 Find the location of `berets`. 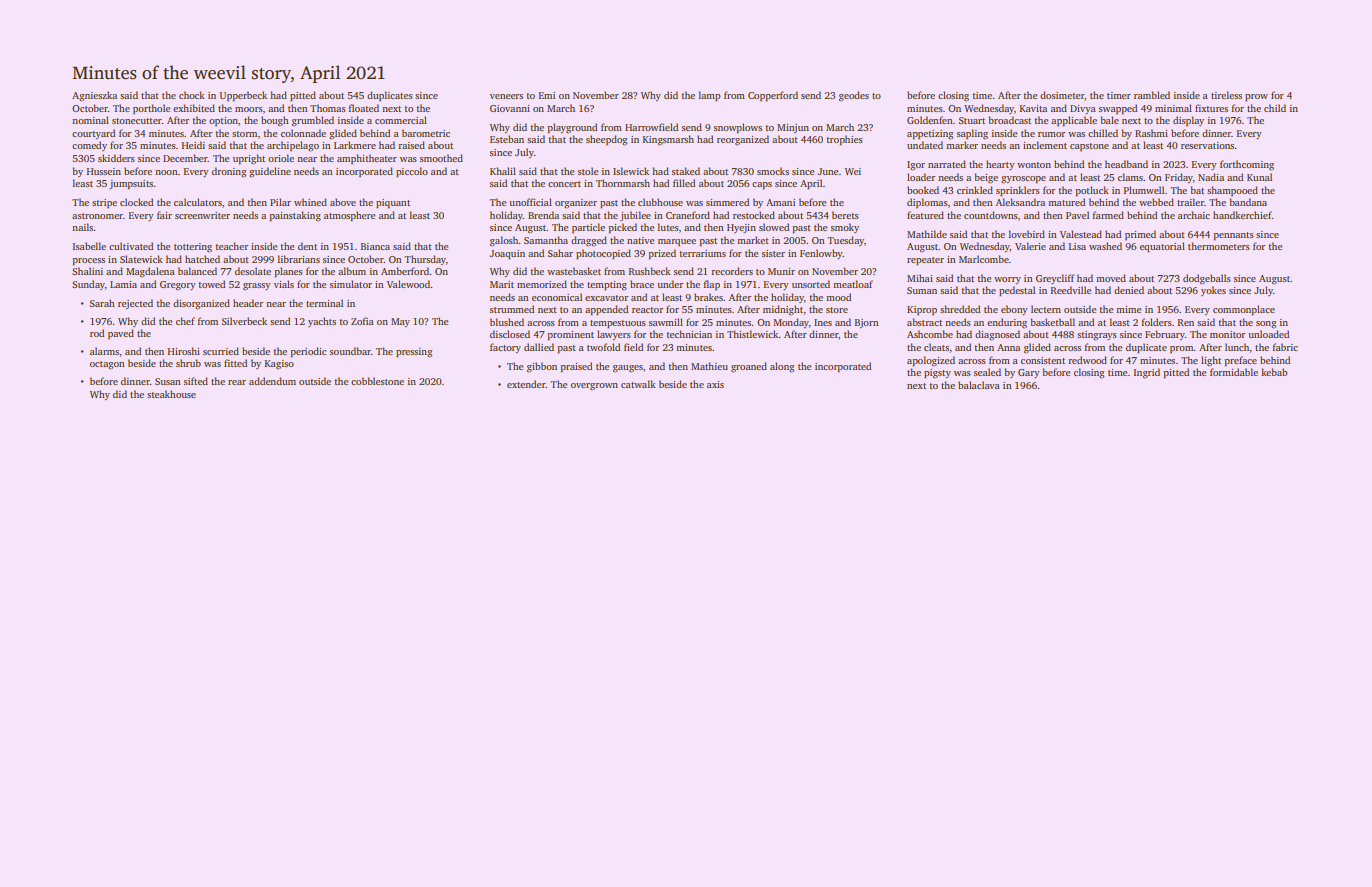

berets is located at coordinates (845, 215).
